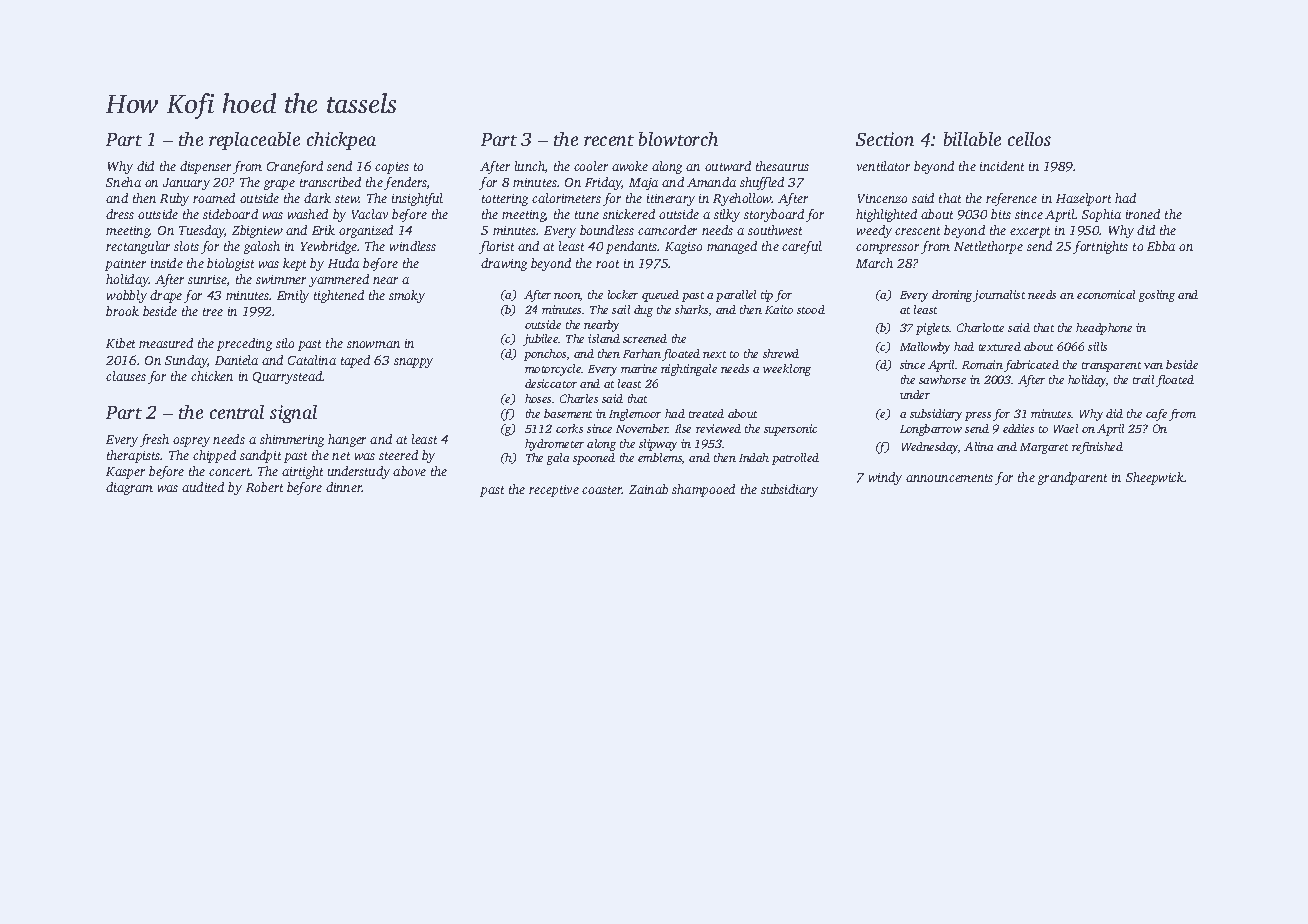 This screenshot has width=1308, height=924. I want to click on lunch, so click(530, 166).
